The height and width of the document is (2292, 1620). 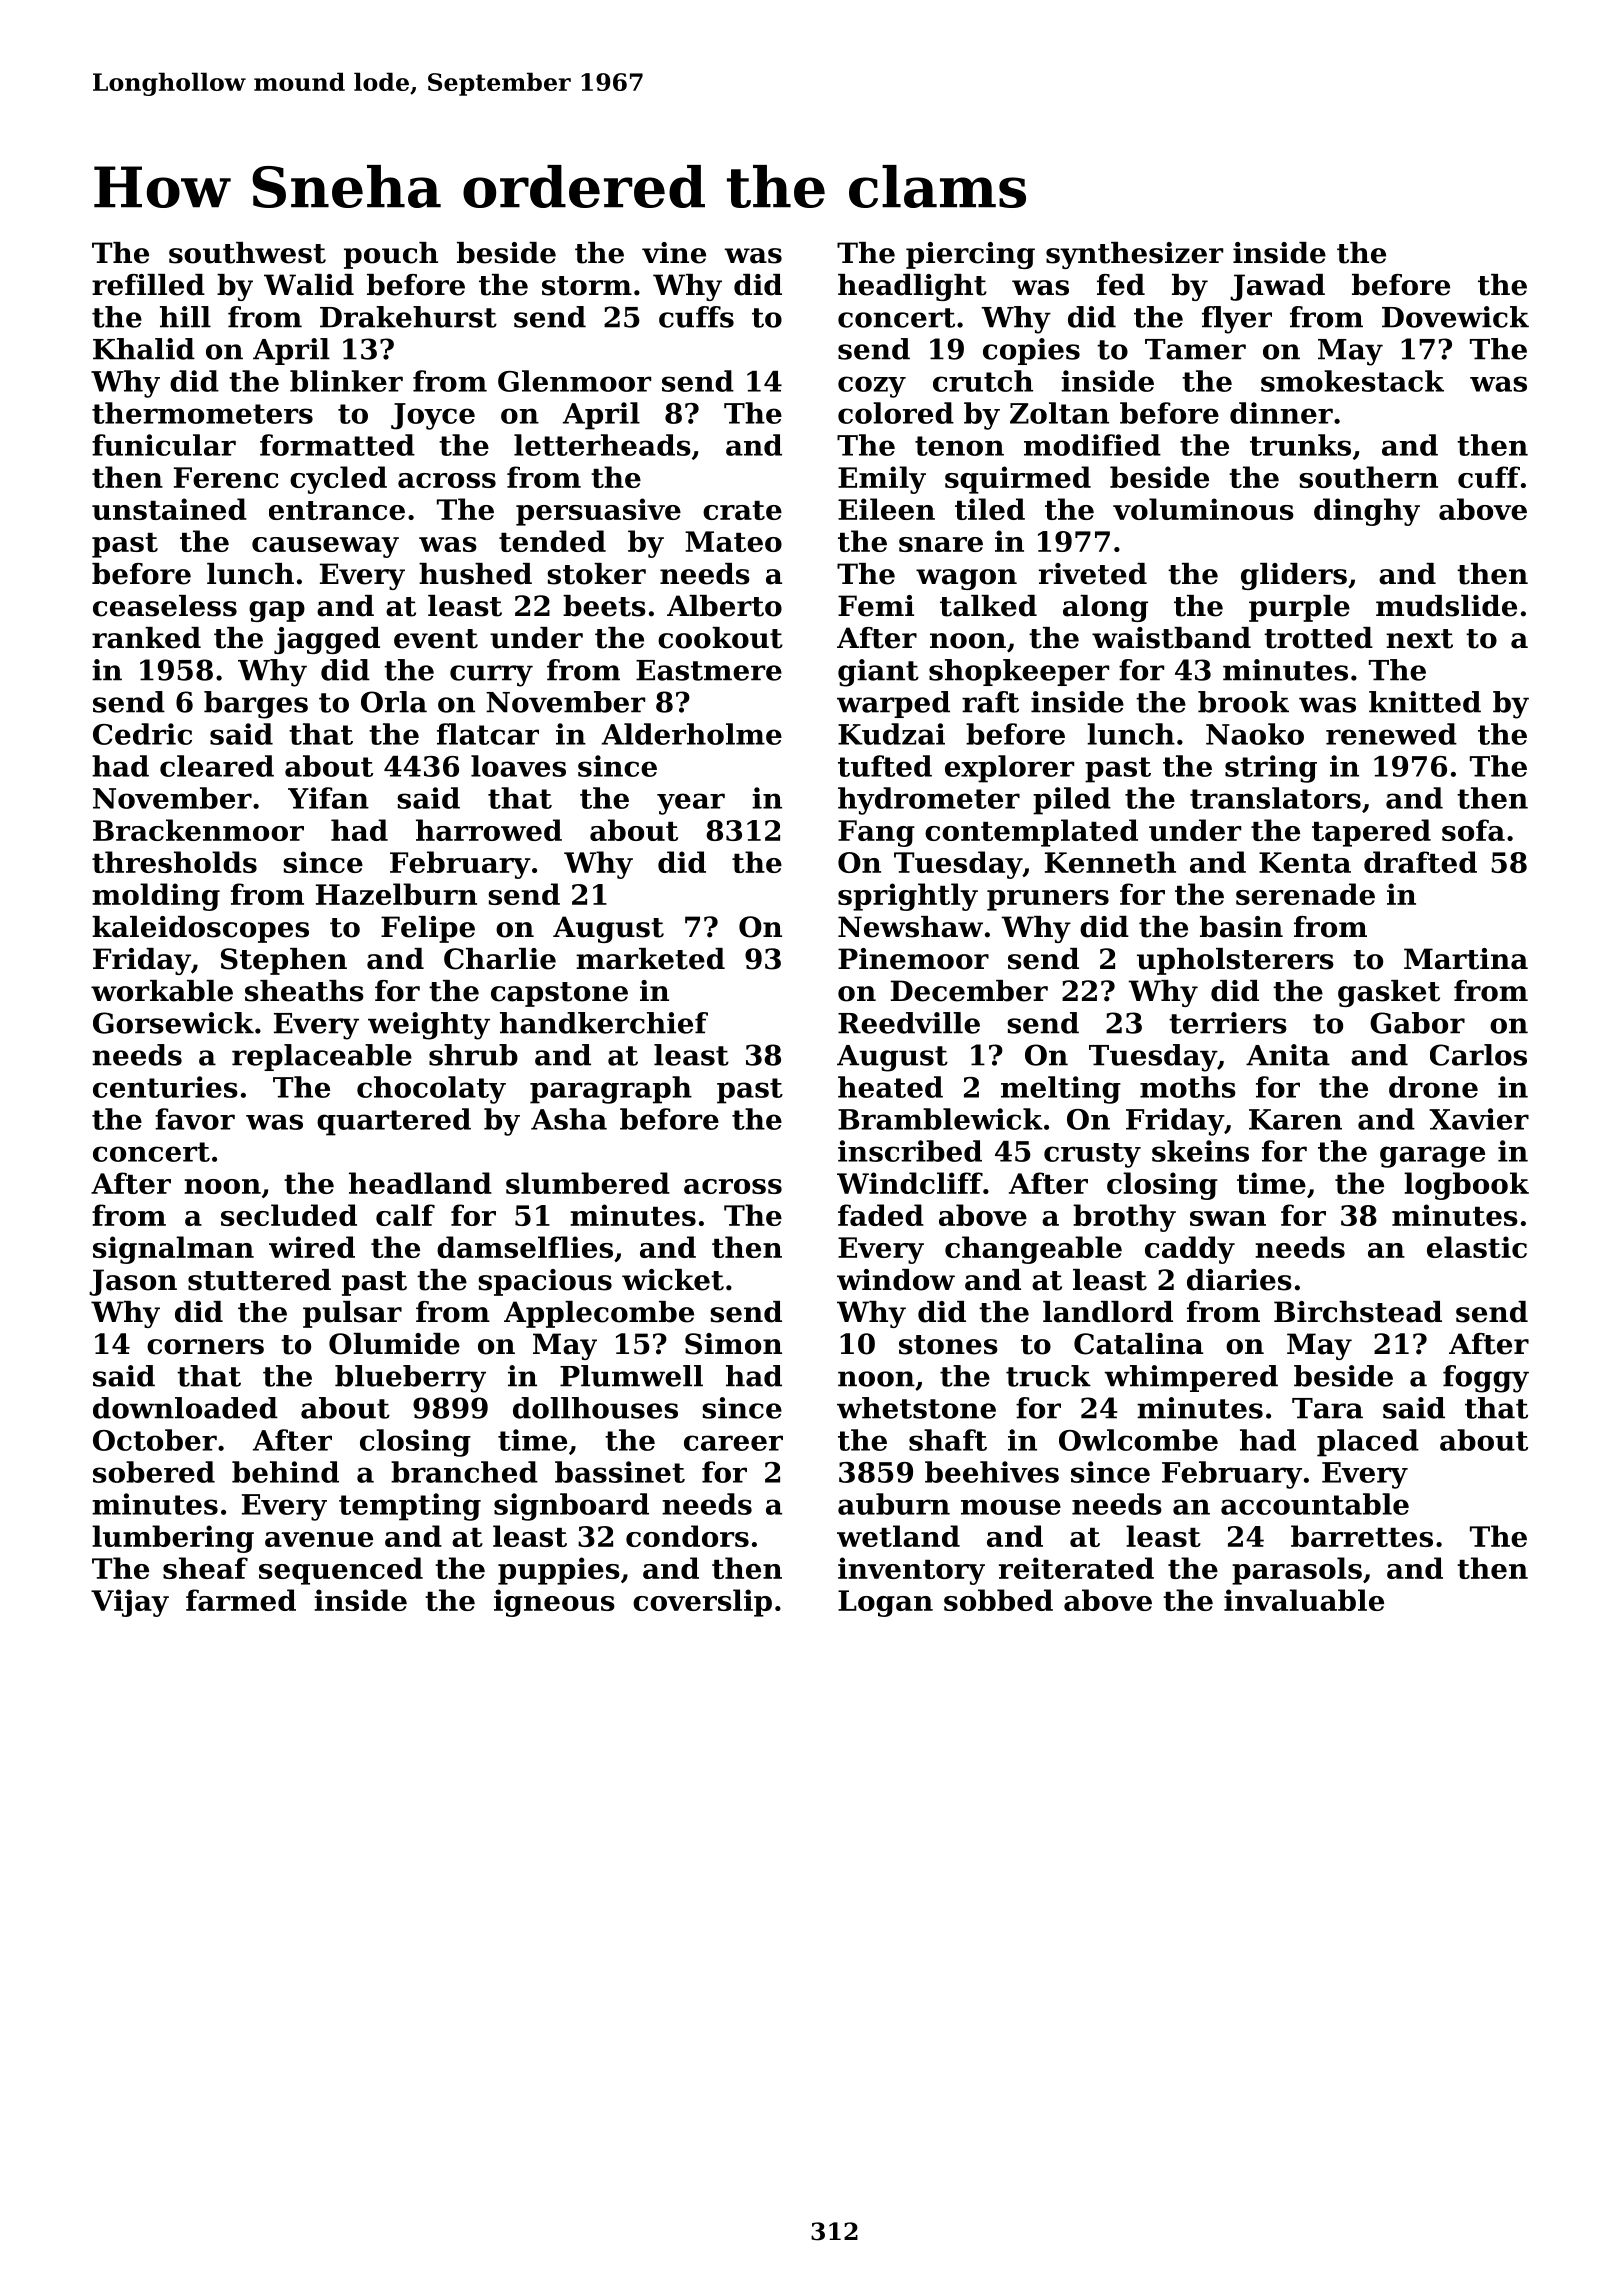 What do you see at coordinates (559, 994) in the document?
I see `capstone` at bounding box center [559, 994].
